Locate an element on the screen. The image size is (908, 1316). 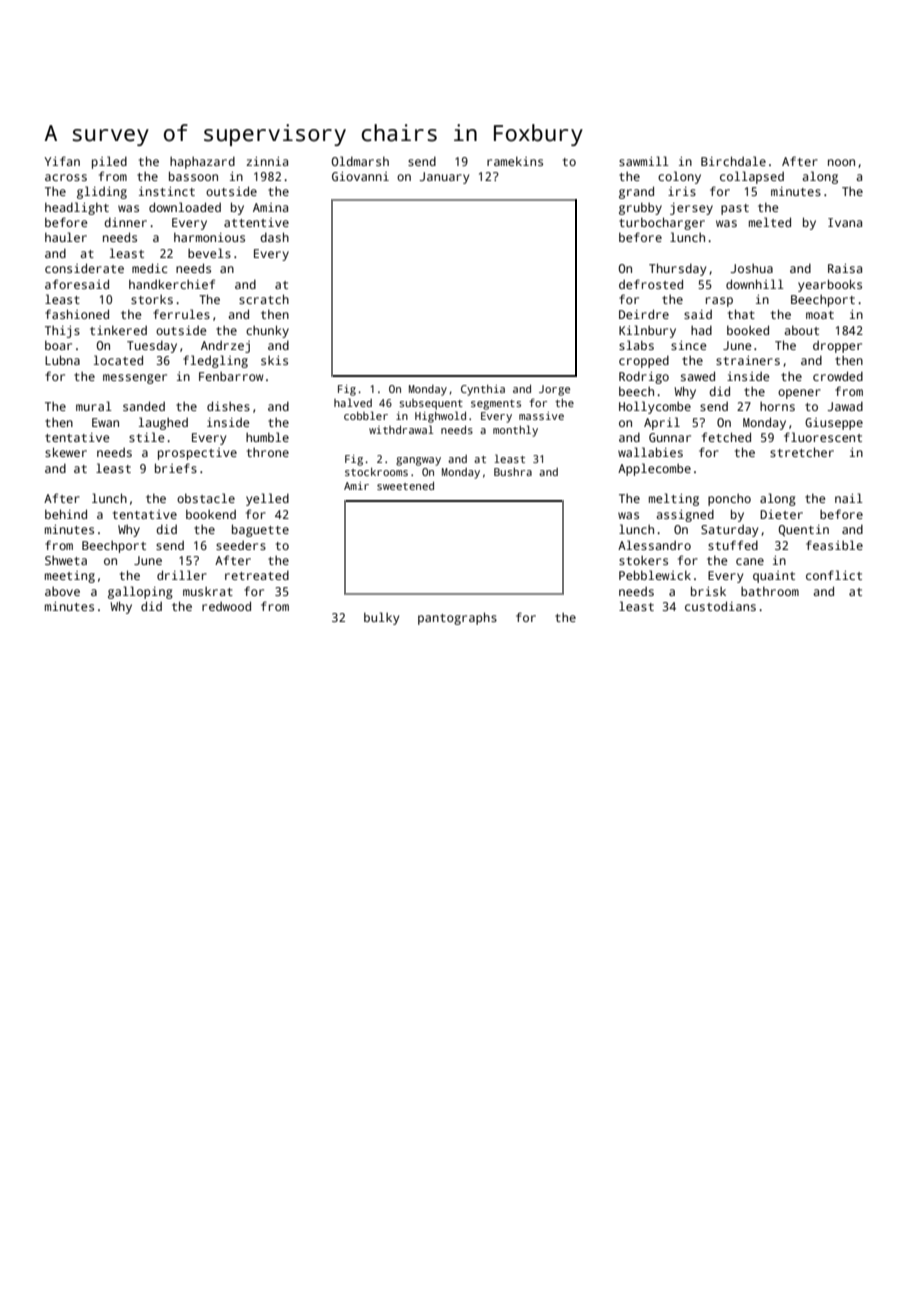
dash is located at coordinates (274, 237).
